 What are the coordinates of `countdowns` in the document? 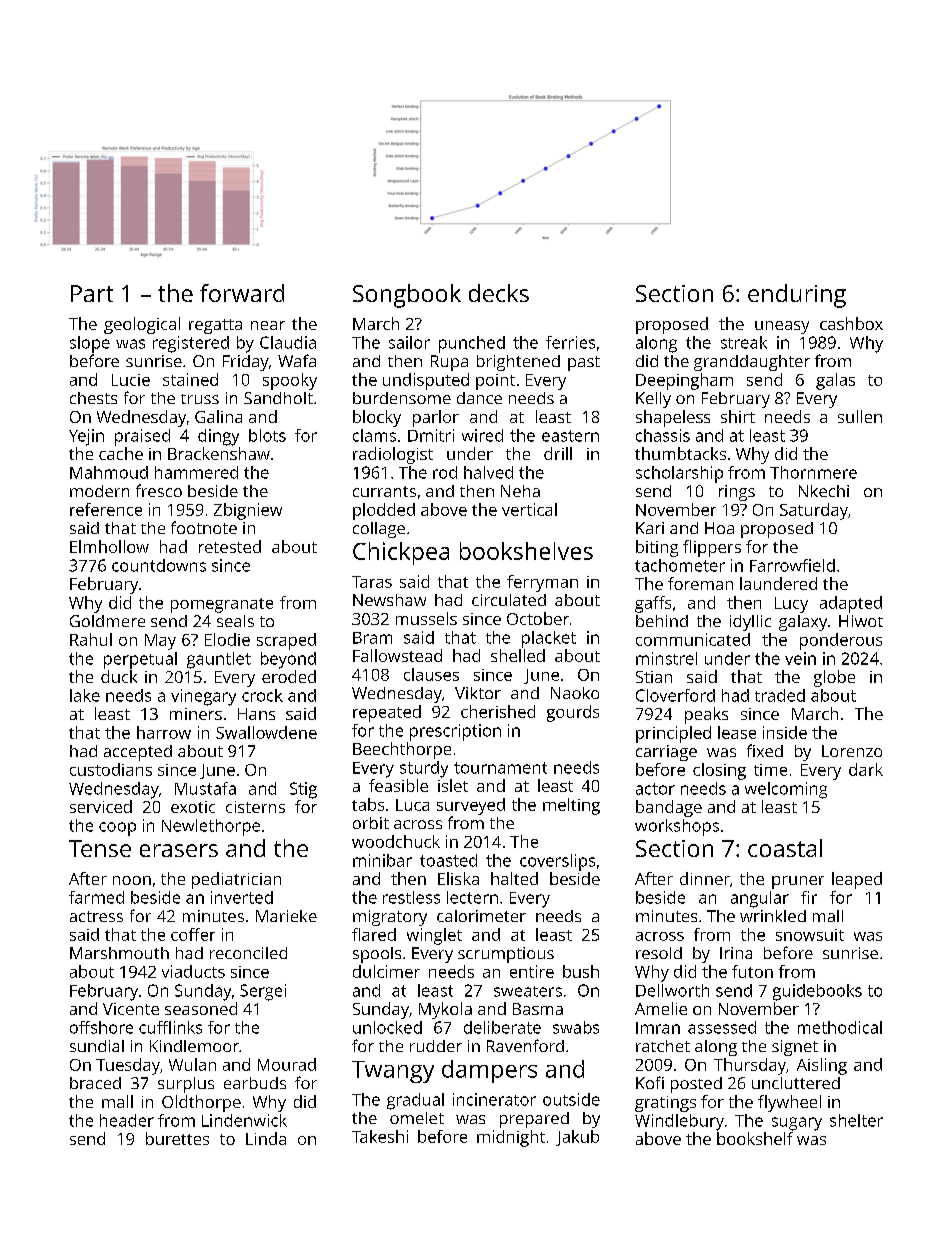 It's located at (159, 565).
